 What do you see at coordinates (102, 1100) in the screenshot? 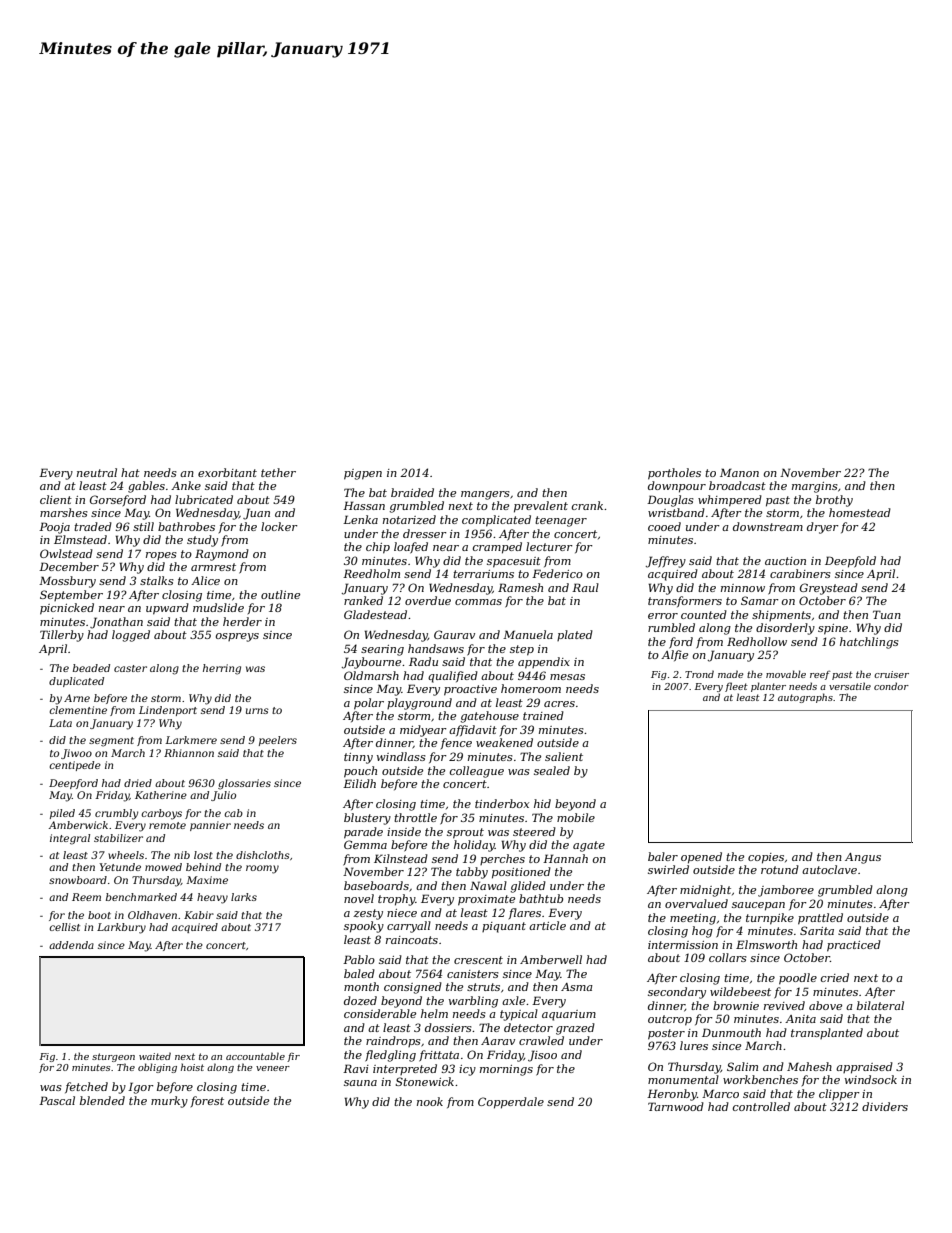
I see `blended` at bounding box center [102, 1100].
